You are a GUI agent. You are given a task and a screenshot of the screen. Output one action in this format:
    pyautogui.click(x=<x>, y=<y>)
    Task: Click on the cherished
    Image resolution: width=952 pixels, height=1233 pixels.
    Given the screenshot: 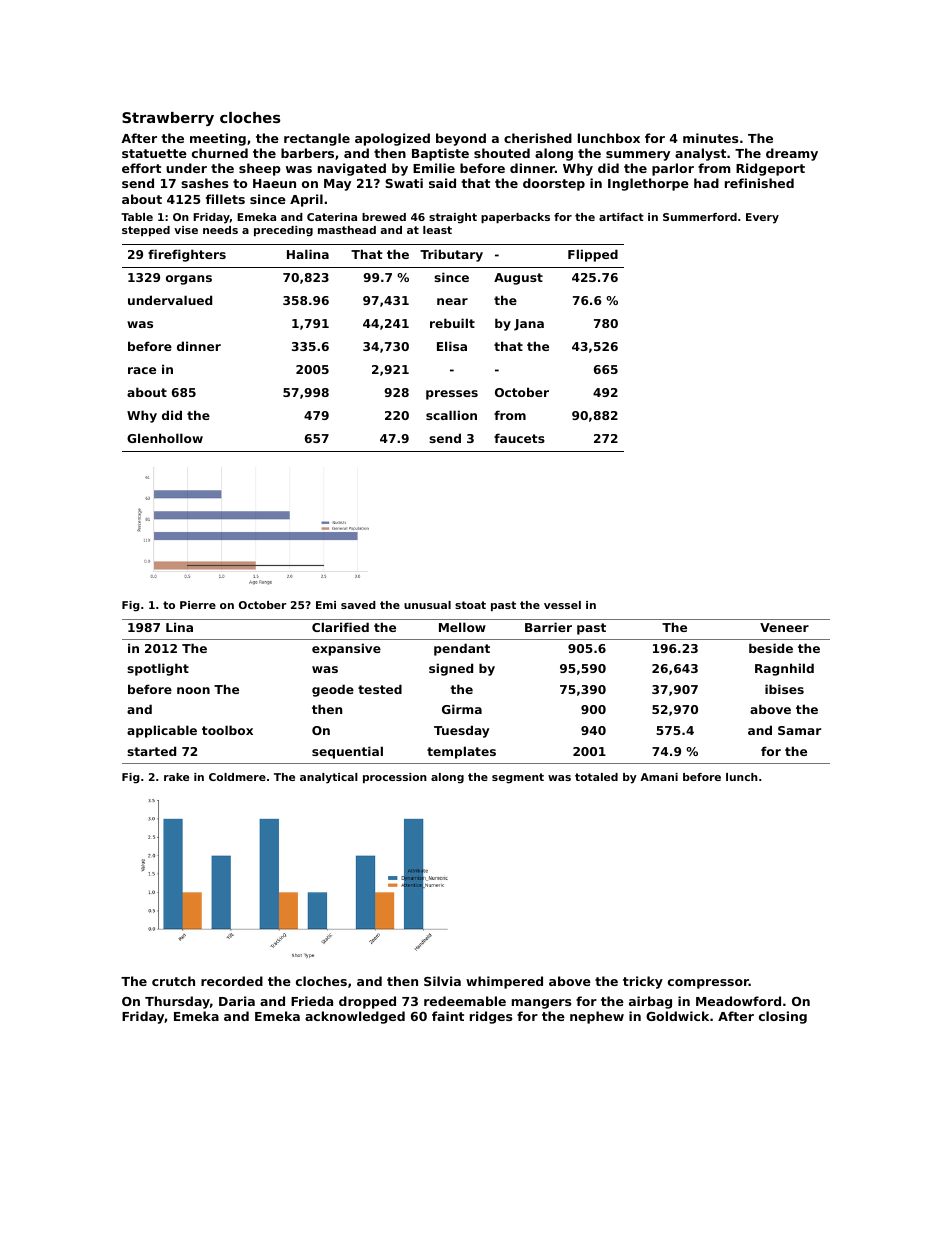 What is the action you would take?
    pyautogui.click(x=538, y=138)
